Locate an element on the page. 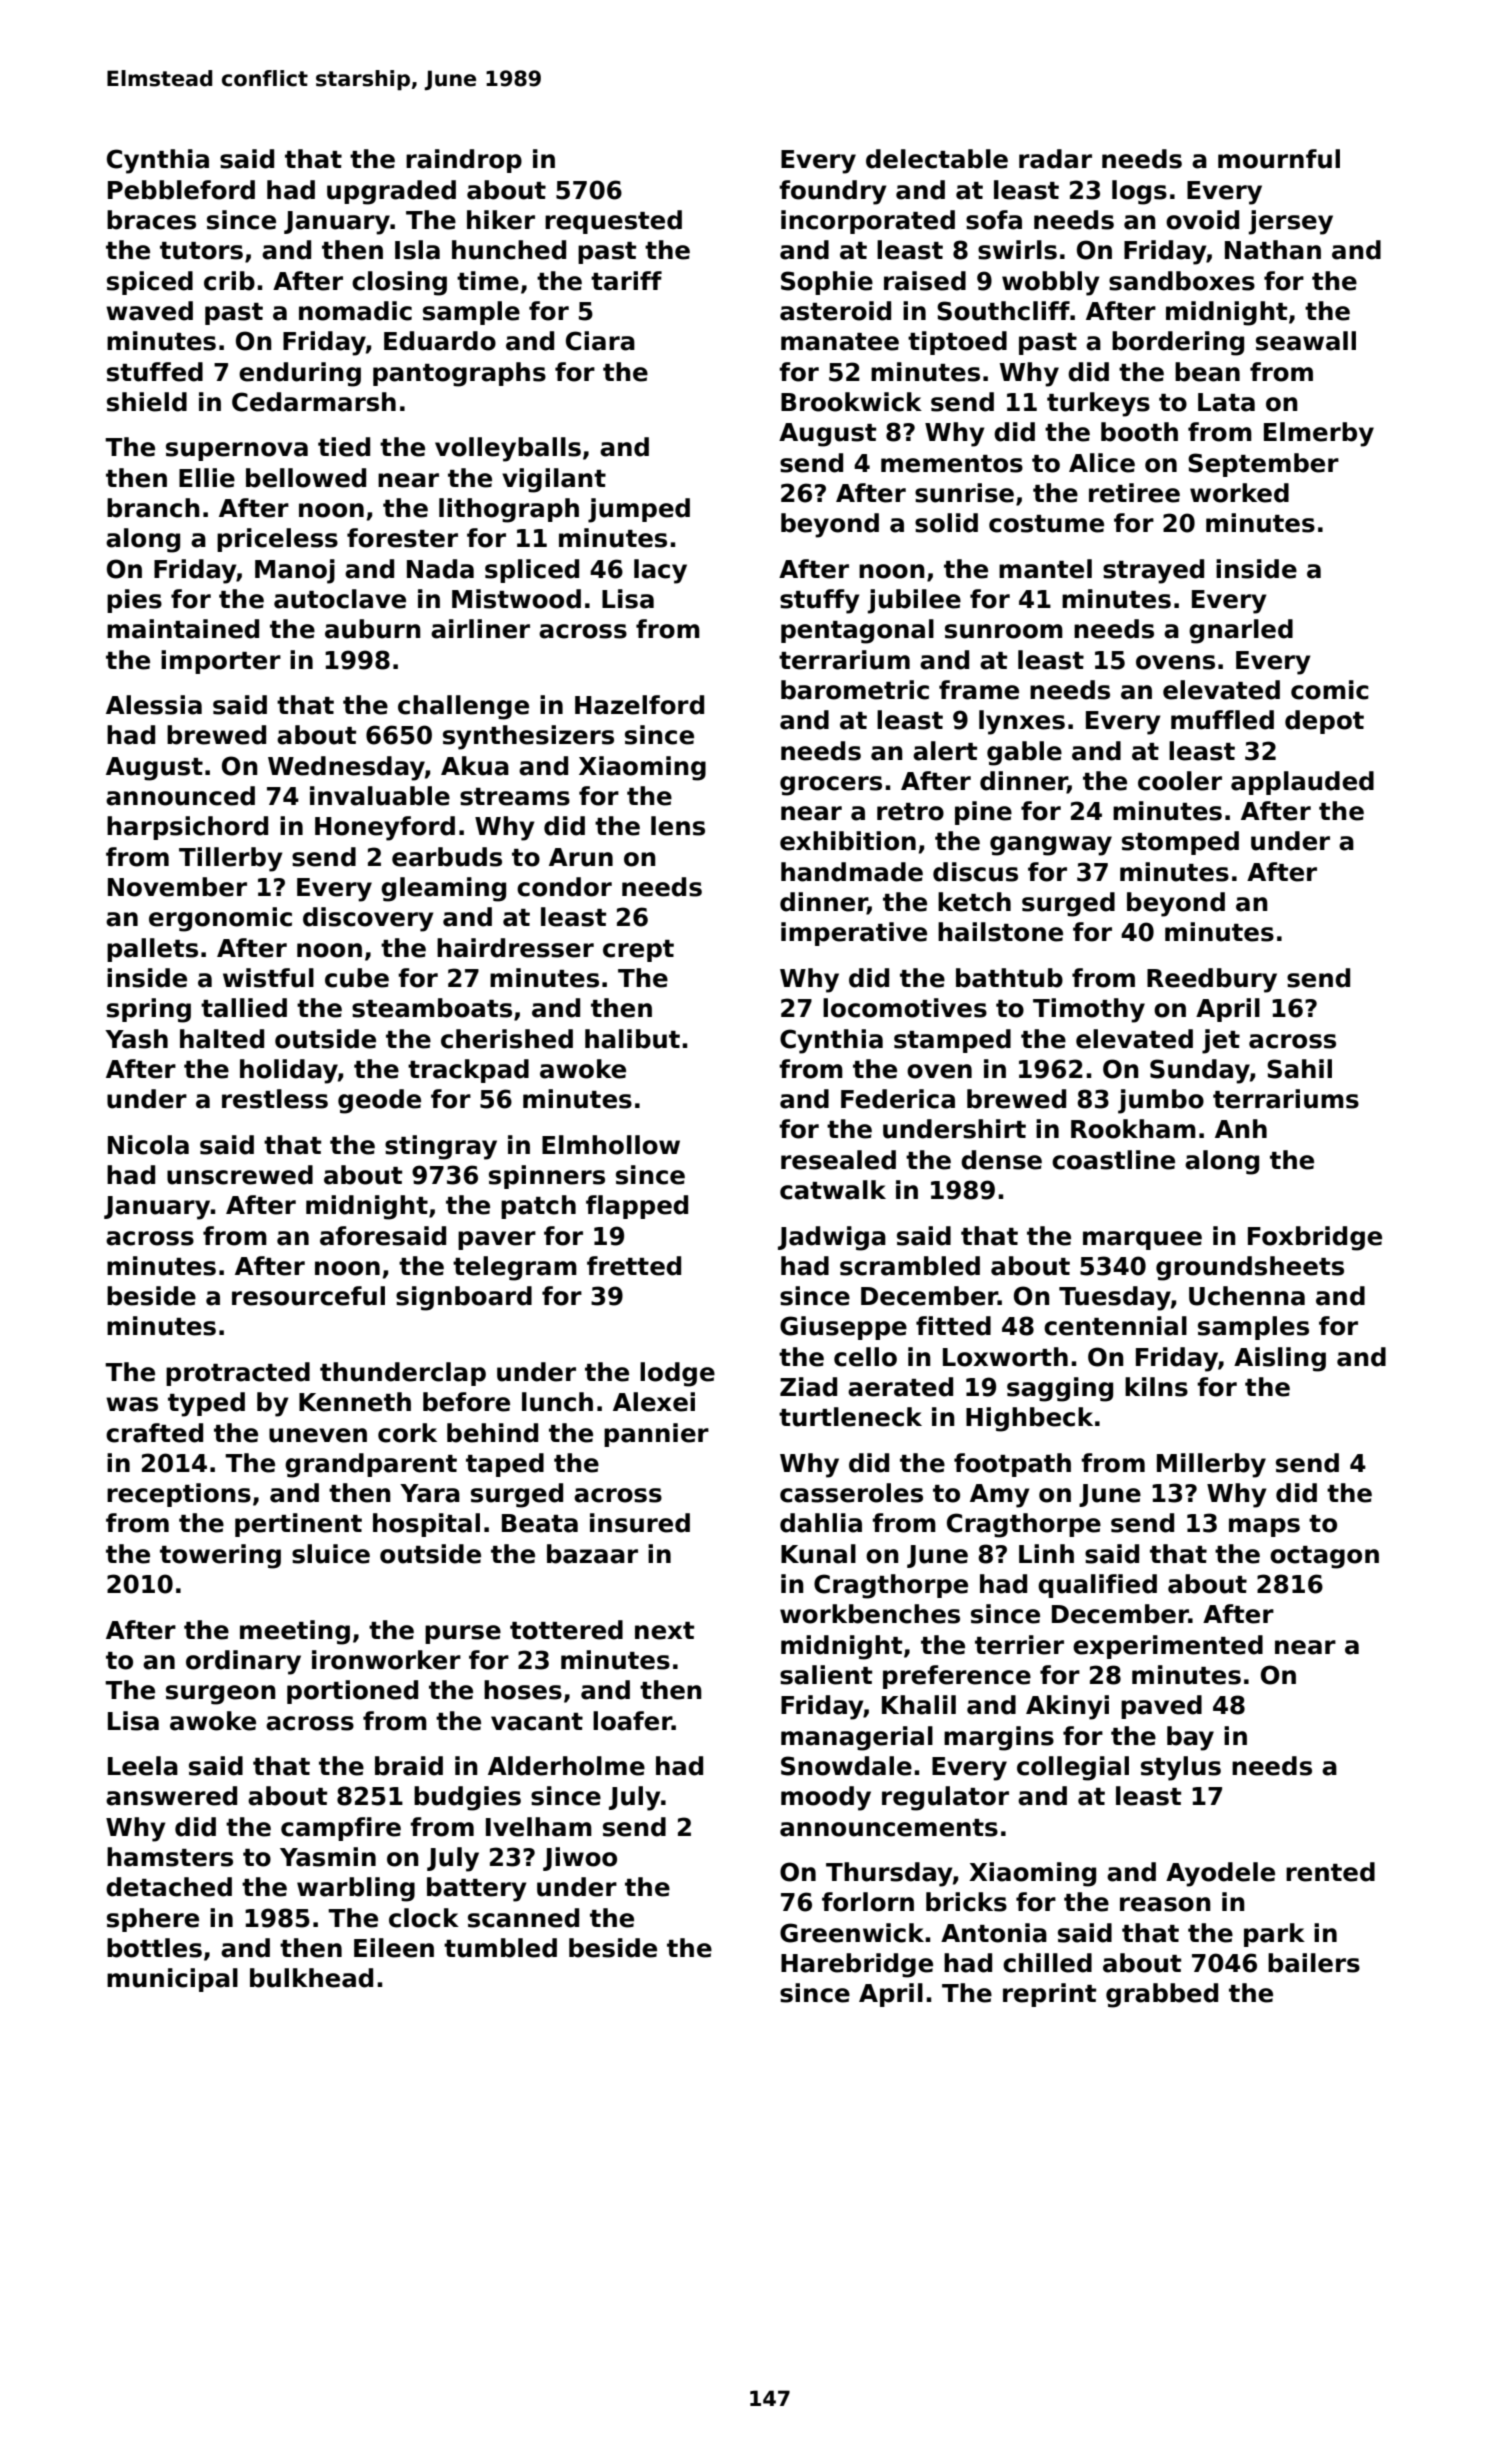 The width and height of the page is (1496, 2464). Elmhollow is located at coordinates (611, 1145).
